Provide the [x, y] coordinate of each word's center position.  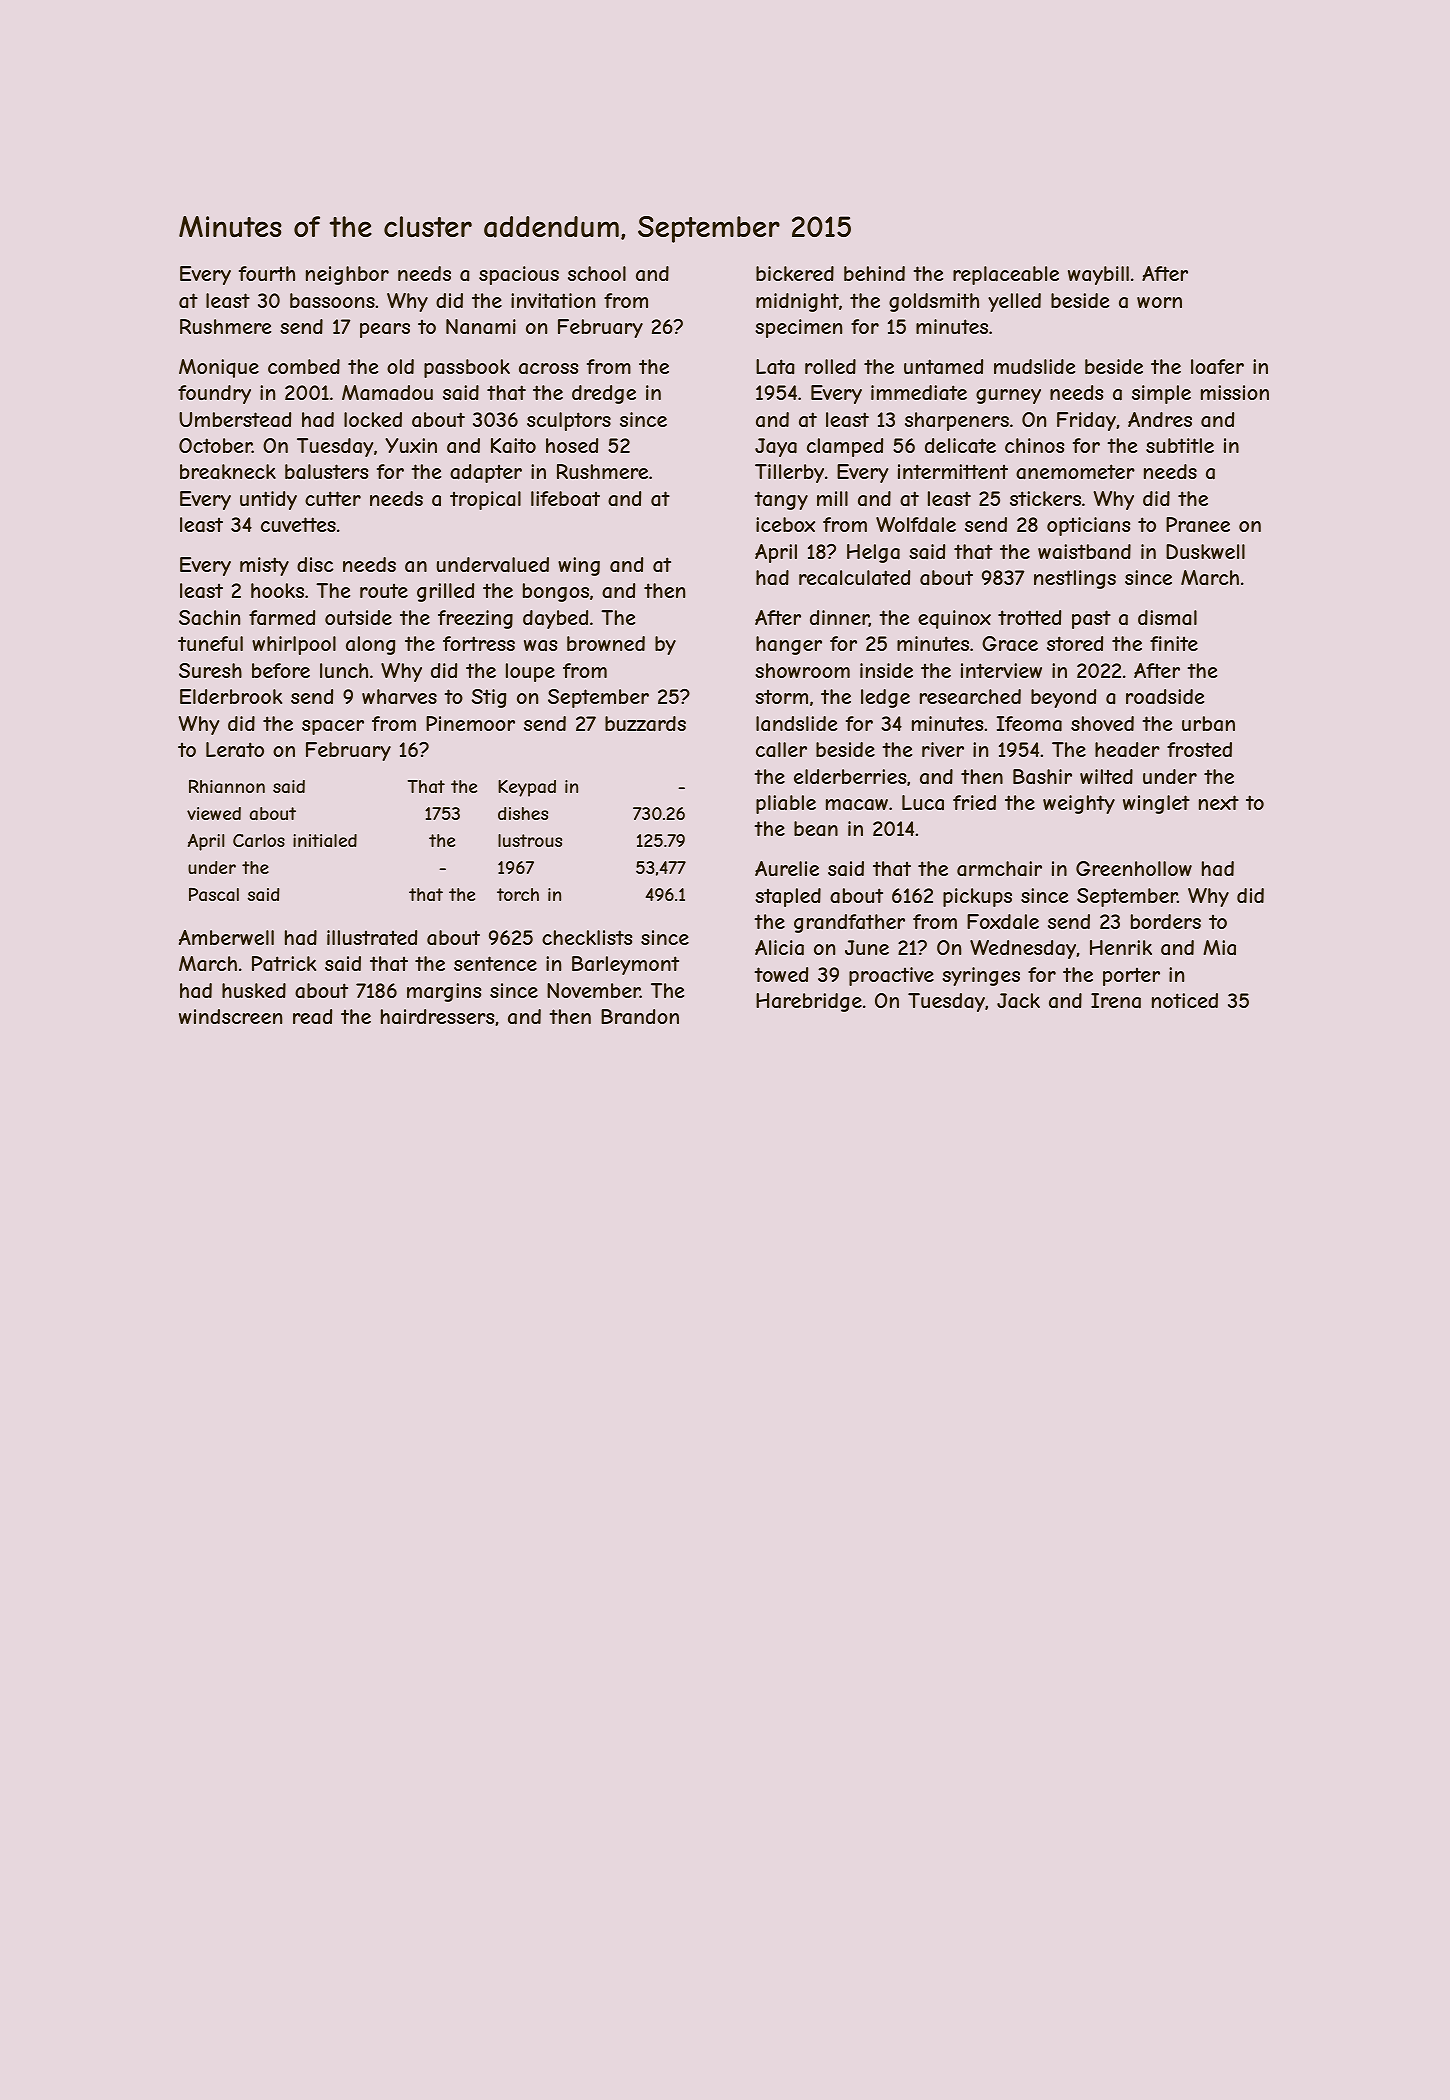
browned [606, 643]
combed [304, 366]
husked [254, 990]
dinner [839, 618]
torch [518, 894]
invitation [553, 301]
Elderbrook [231, 696]
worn [1159, 302]
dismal [1167, 617]
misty [264, 566]
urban [1208, 724]
